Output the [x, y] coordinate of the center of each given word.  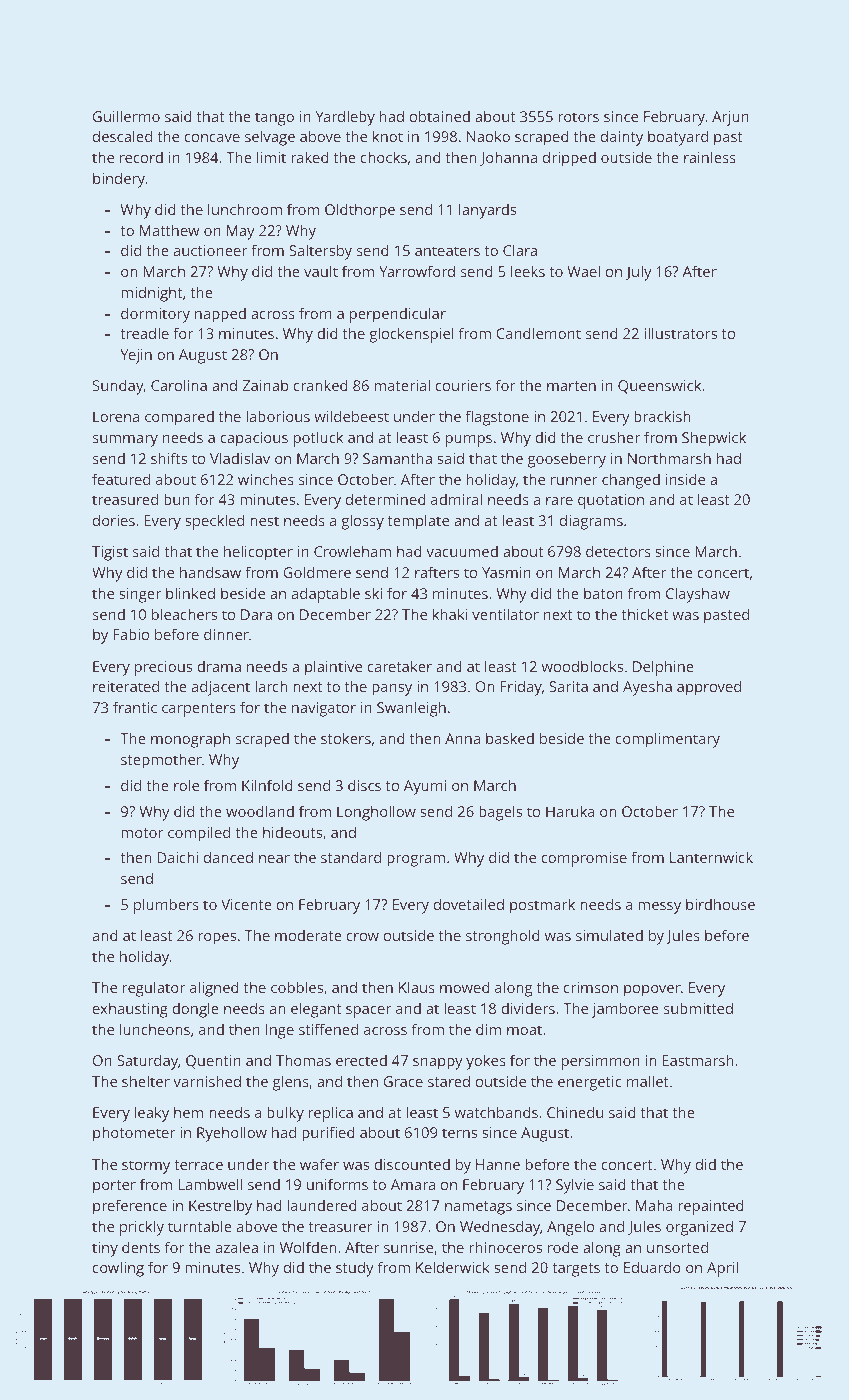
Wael [583, 271]
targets [576, 1270]
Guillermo [126, 116]
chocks [384, 157]
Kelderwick [453, 1267]
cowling [118, 1269]
